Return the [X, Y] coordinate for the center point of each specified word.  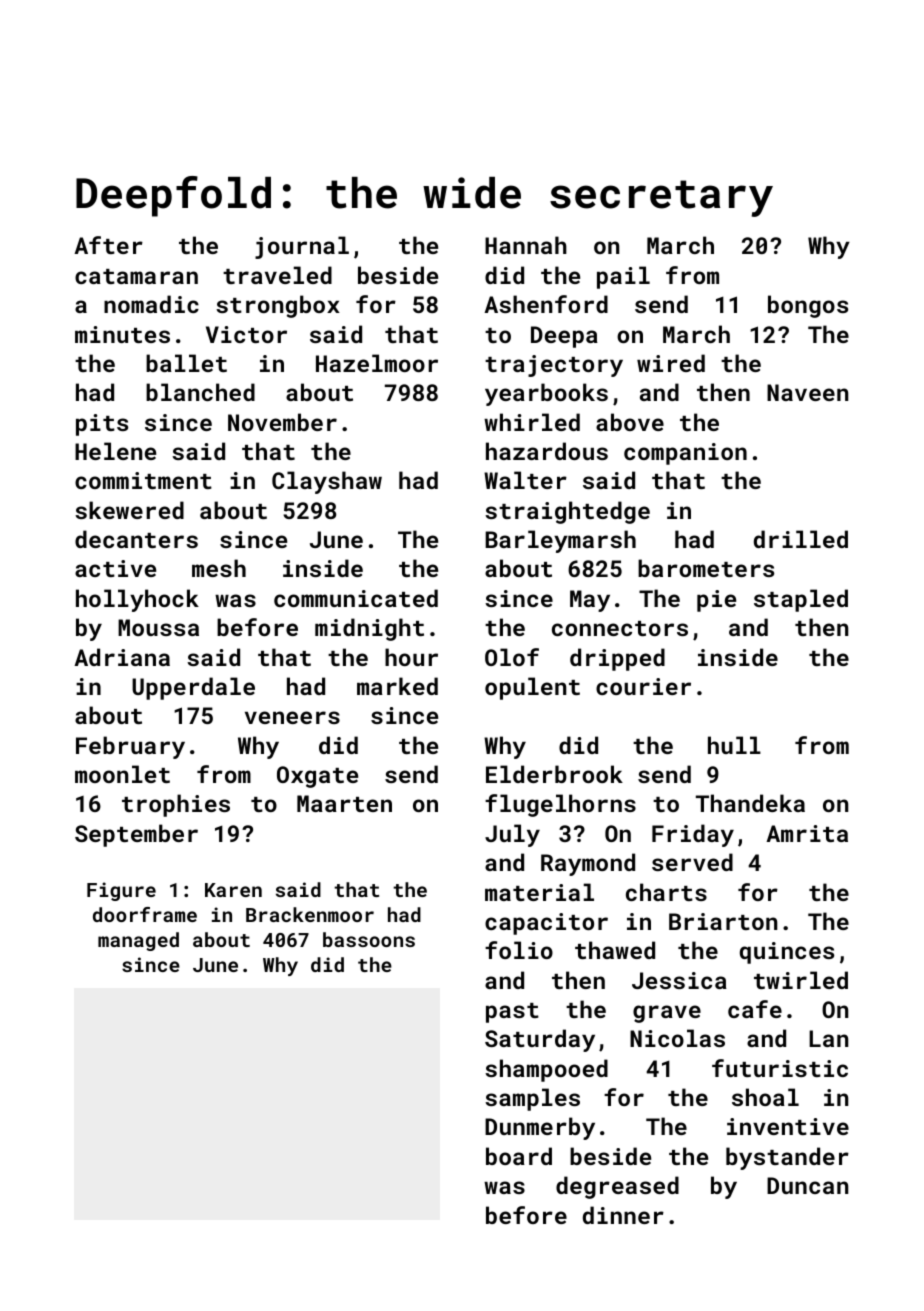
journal [302, 247]
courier [643, 686]
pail [623, 277]
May [590, 601]
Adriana [122, 657]
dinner [623, 1215]
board [519, 1156]
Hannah [526, 245]
